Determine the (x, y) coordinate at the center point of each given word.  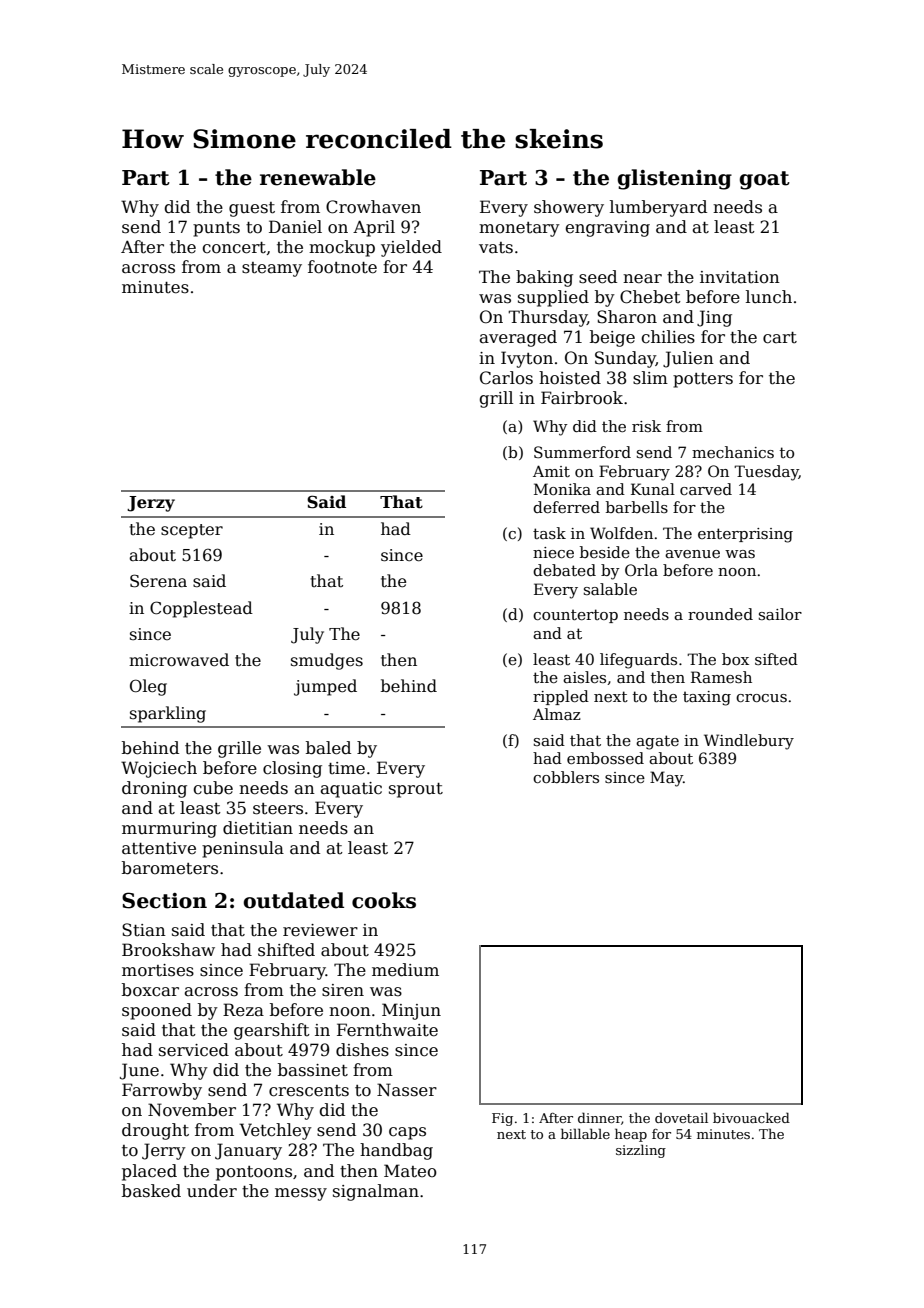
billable (585, 1133)
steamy (272, 269)
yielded (411, 248)
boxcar (150, 990)
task (549, 533)
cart (780, 338)
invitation (740, 277)
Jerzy (151, 504)
